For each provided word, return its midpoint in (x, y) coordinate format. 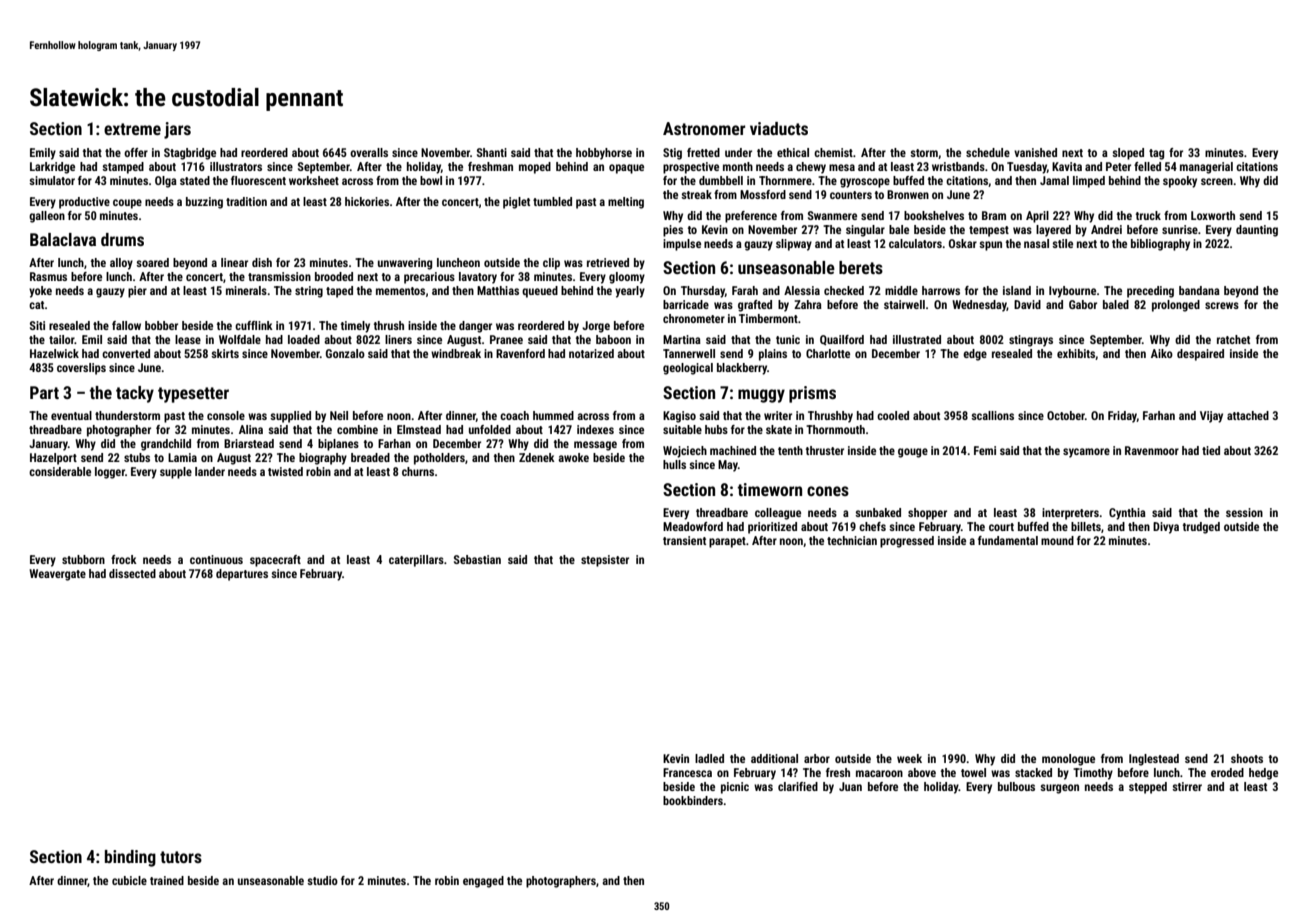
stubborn (83, 559)
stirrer (1187, 786)
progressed (907, 542)
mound (1057, 540)
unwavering (405, 264)
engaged (483, 882)
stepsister (605, 561)
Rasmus (48, 276)
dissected (132, 573)
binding (130, 858)
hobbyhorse (604, 154)
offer (136, 152)
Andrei (1106, 229)
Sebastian (477, 559)
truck (1148, 215)
